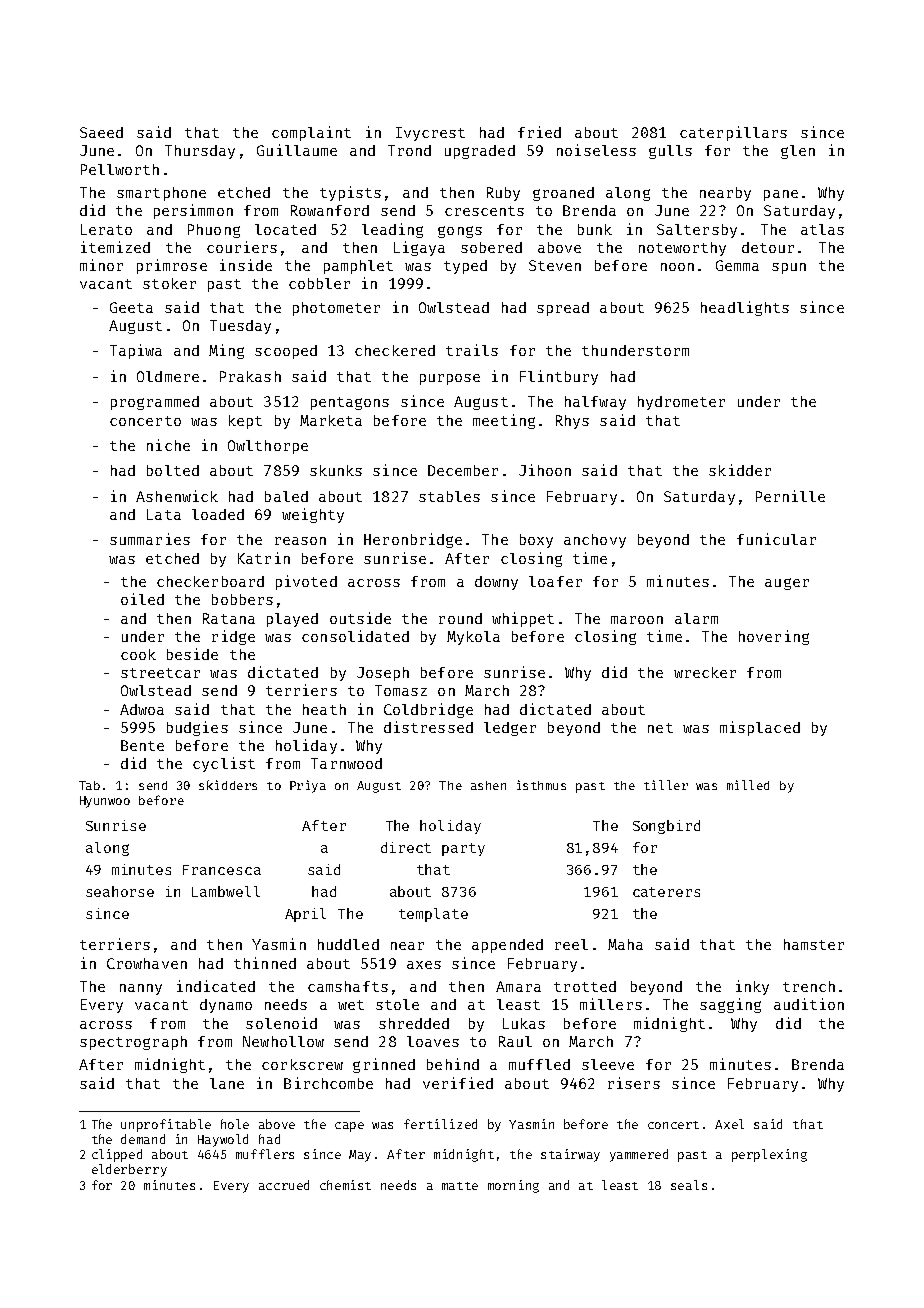 The height and width of the image is (1308, 924). What do you see at coordinates (265, 1154) in the image?
I see `mufflers` at bounding box center [265, 1154].
